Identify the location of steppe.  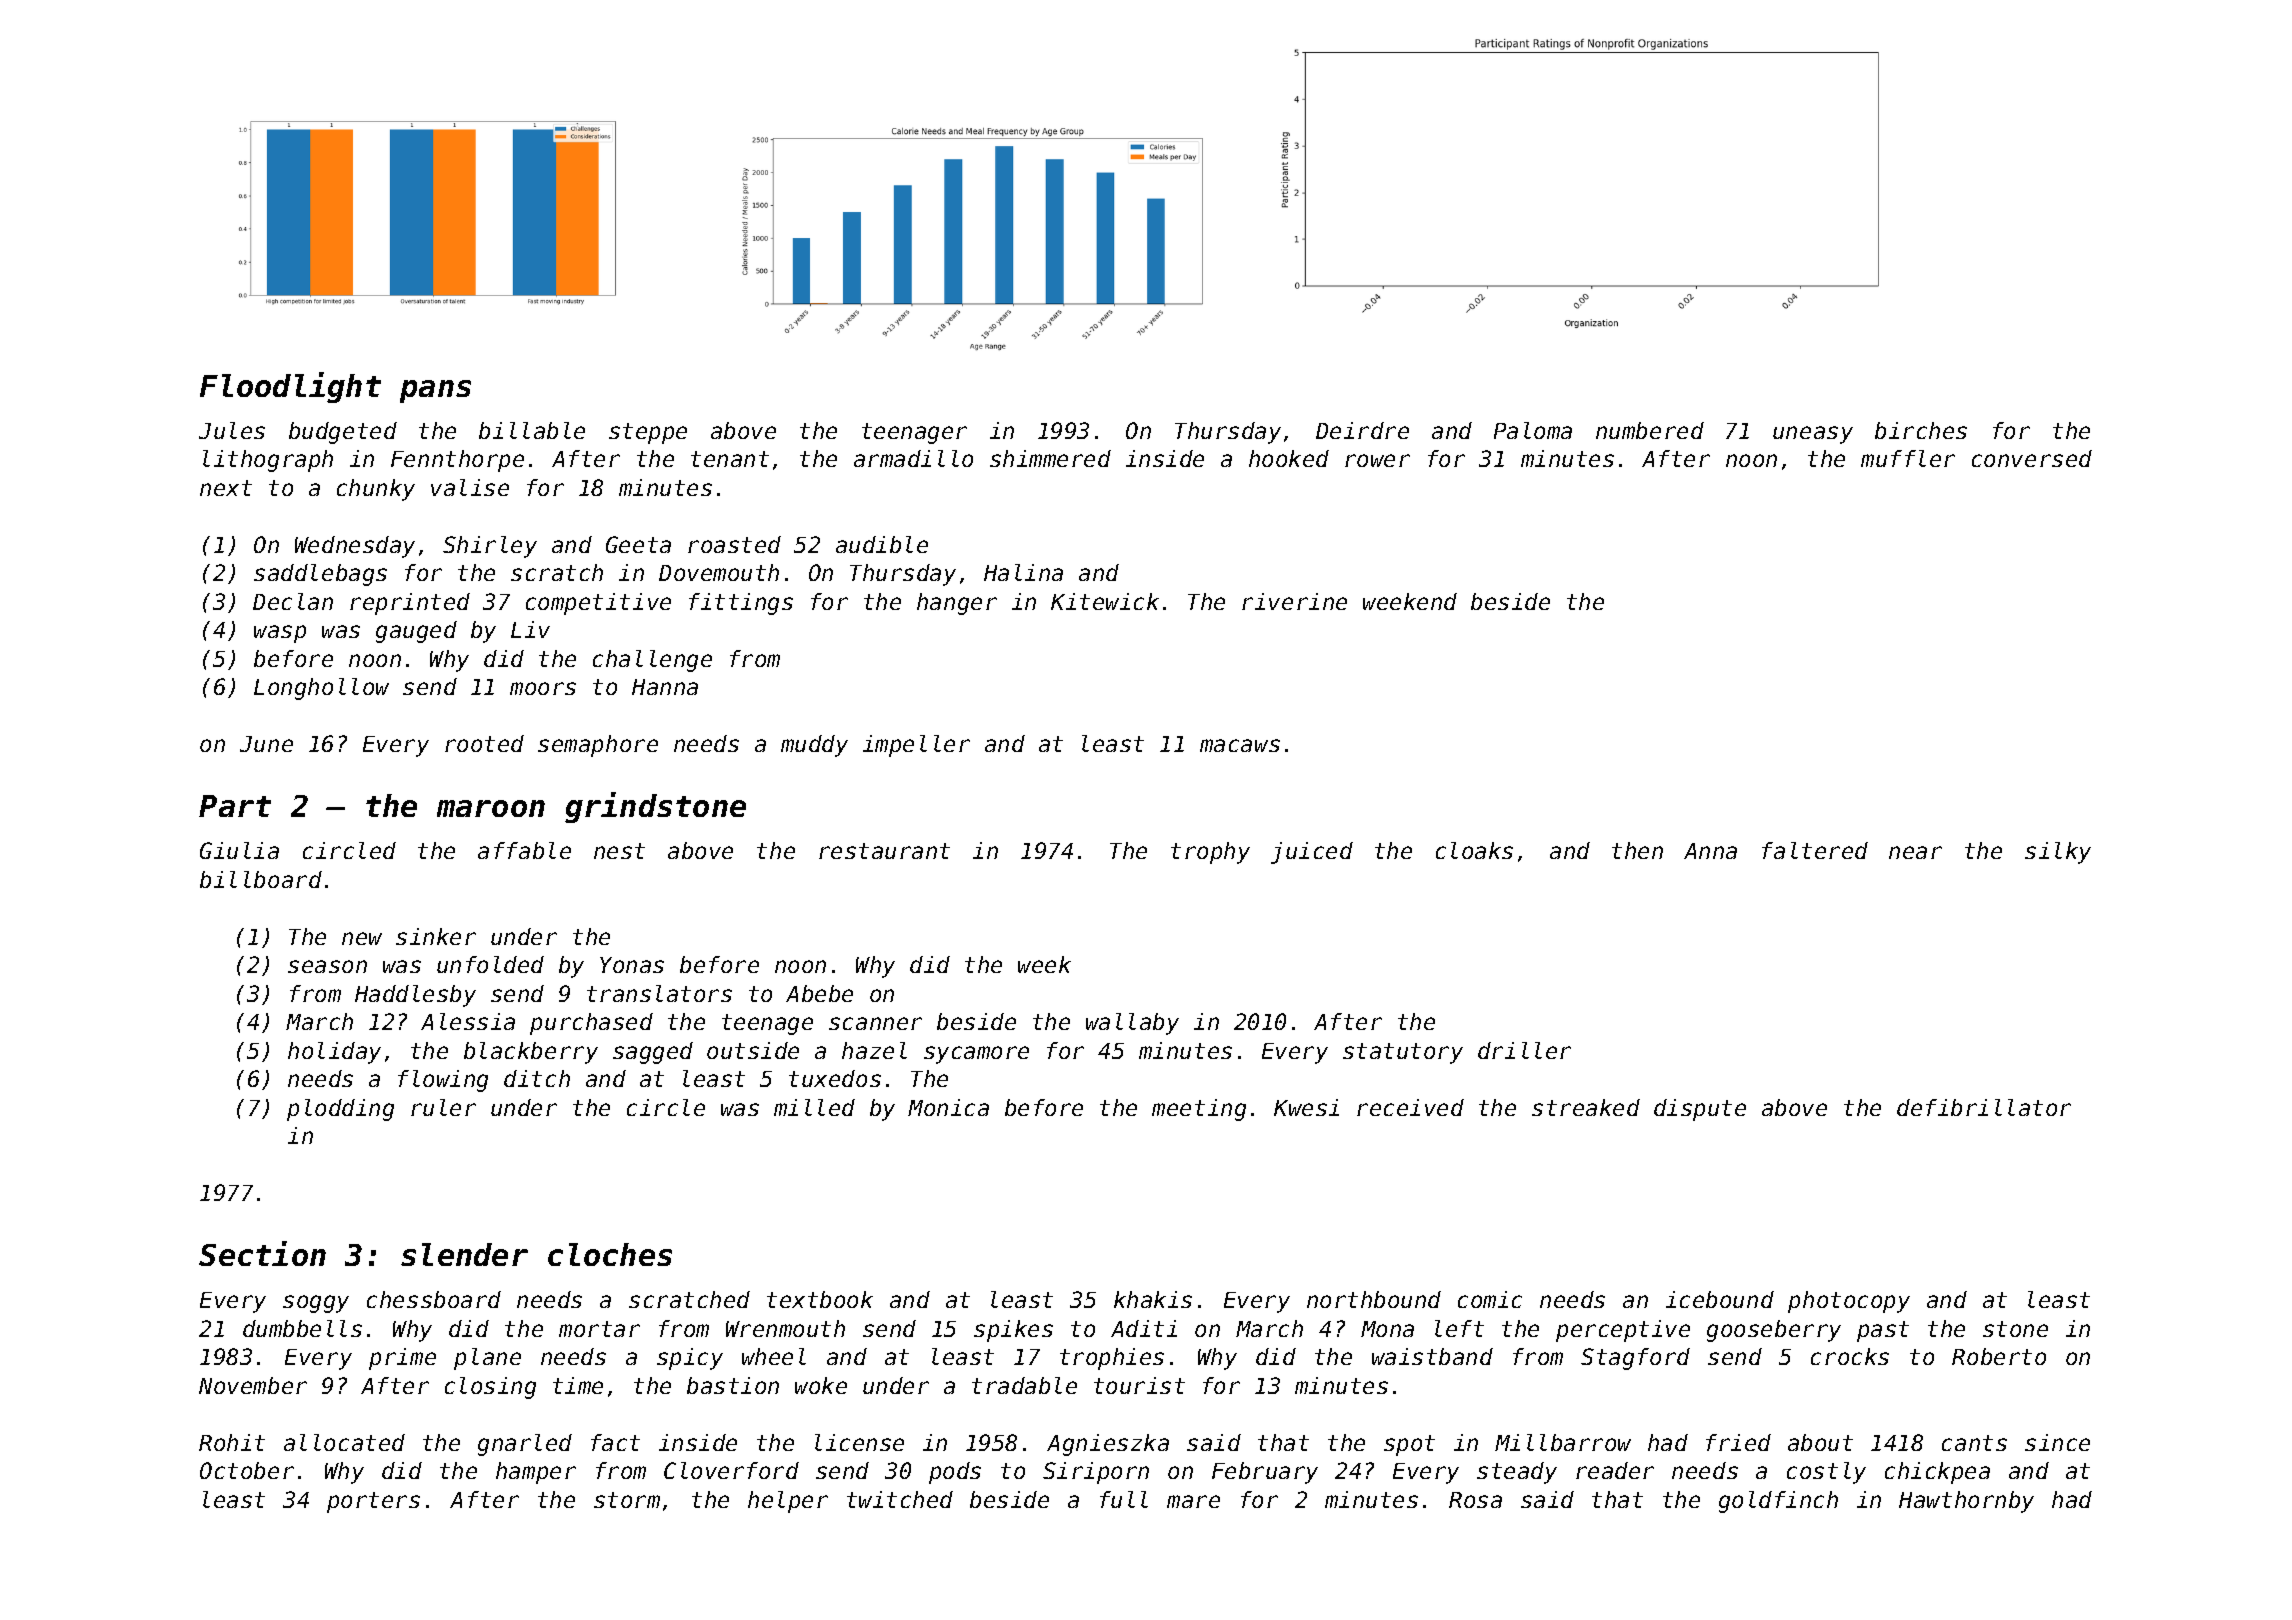
(648, 433).
